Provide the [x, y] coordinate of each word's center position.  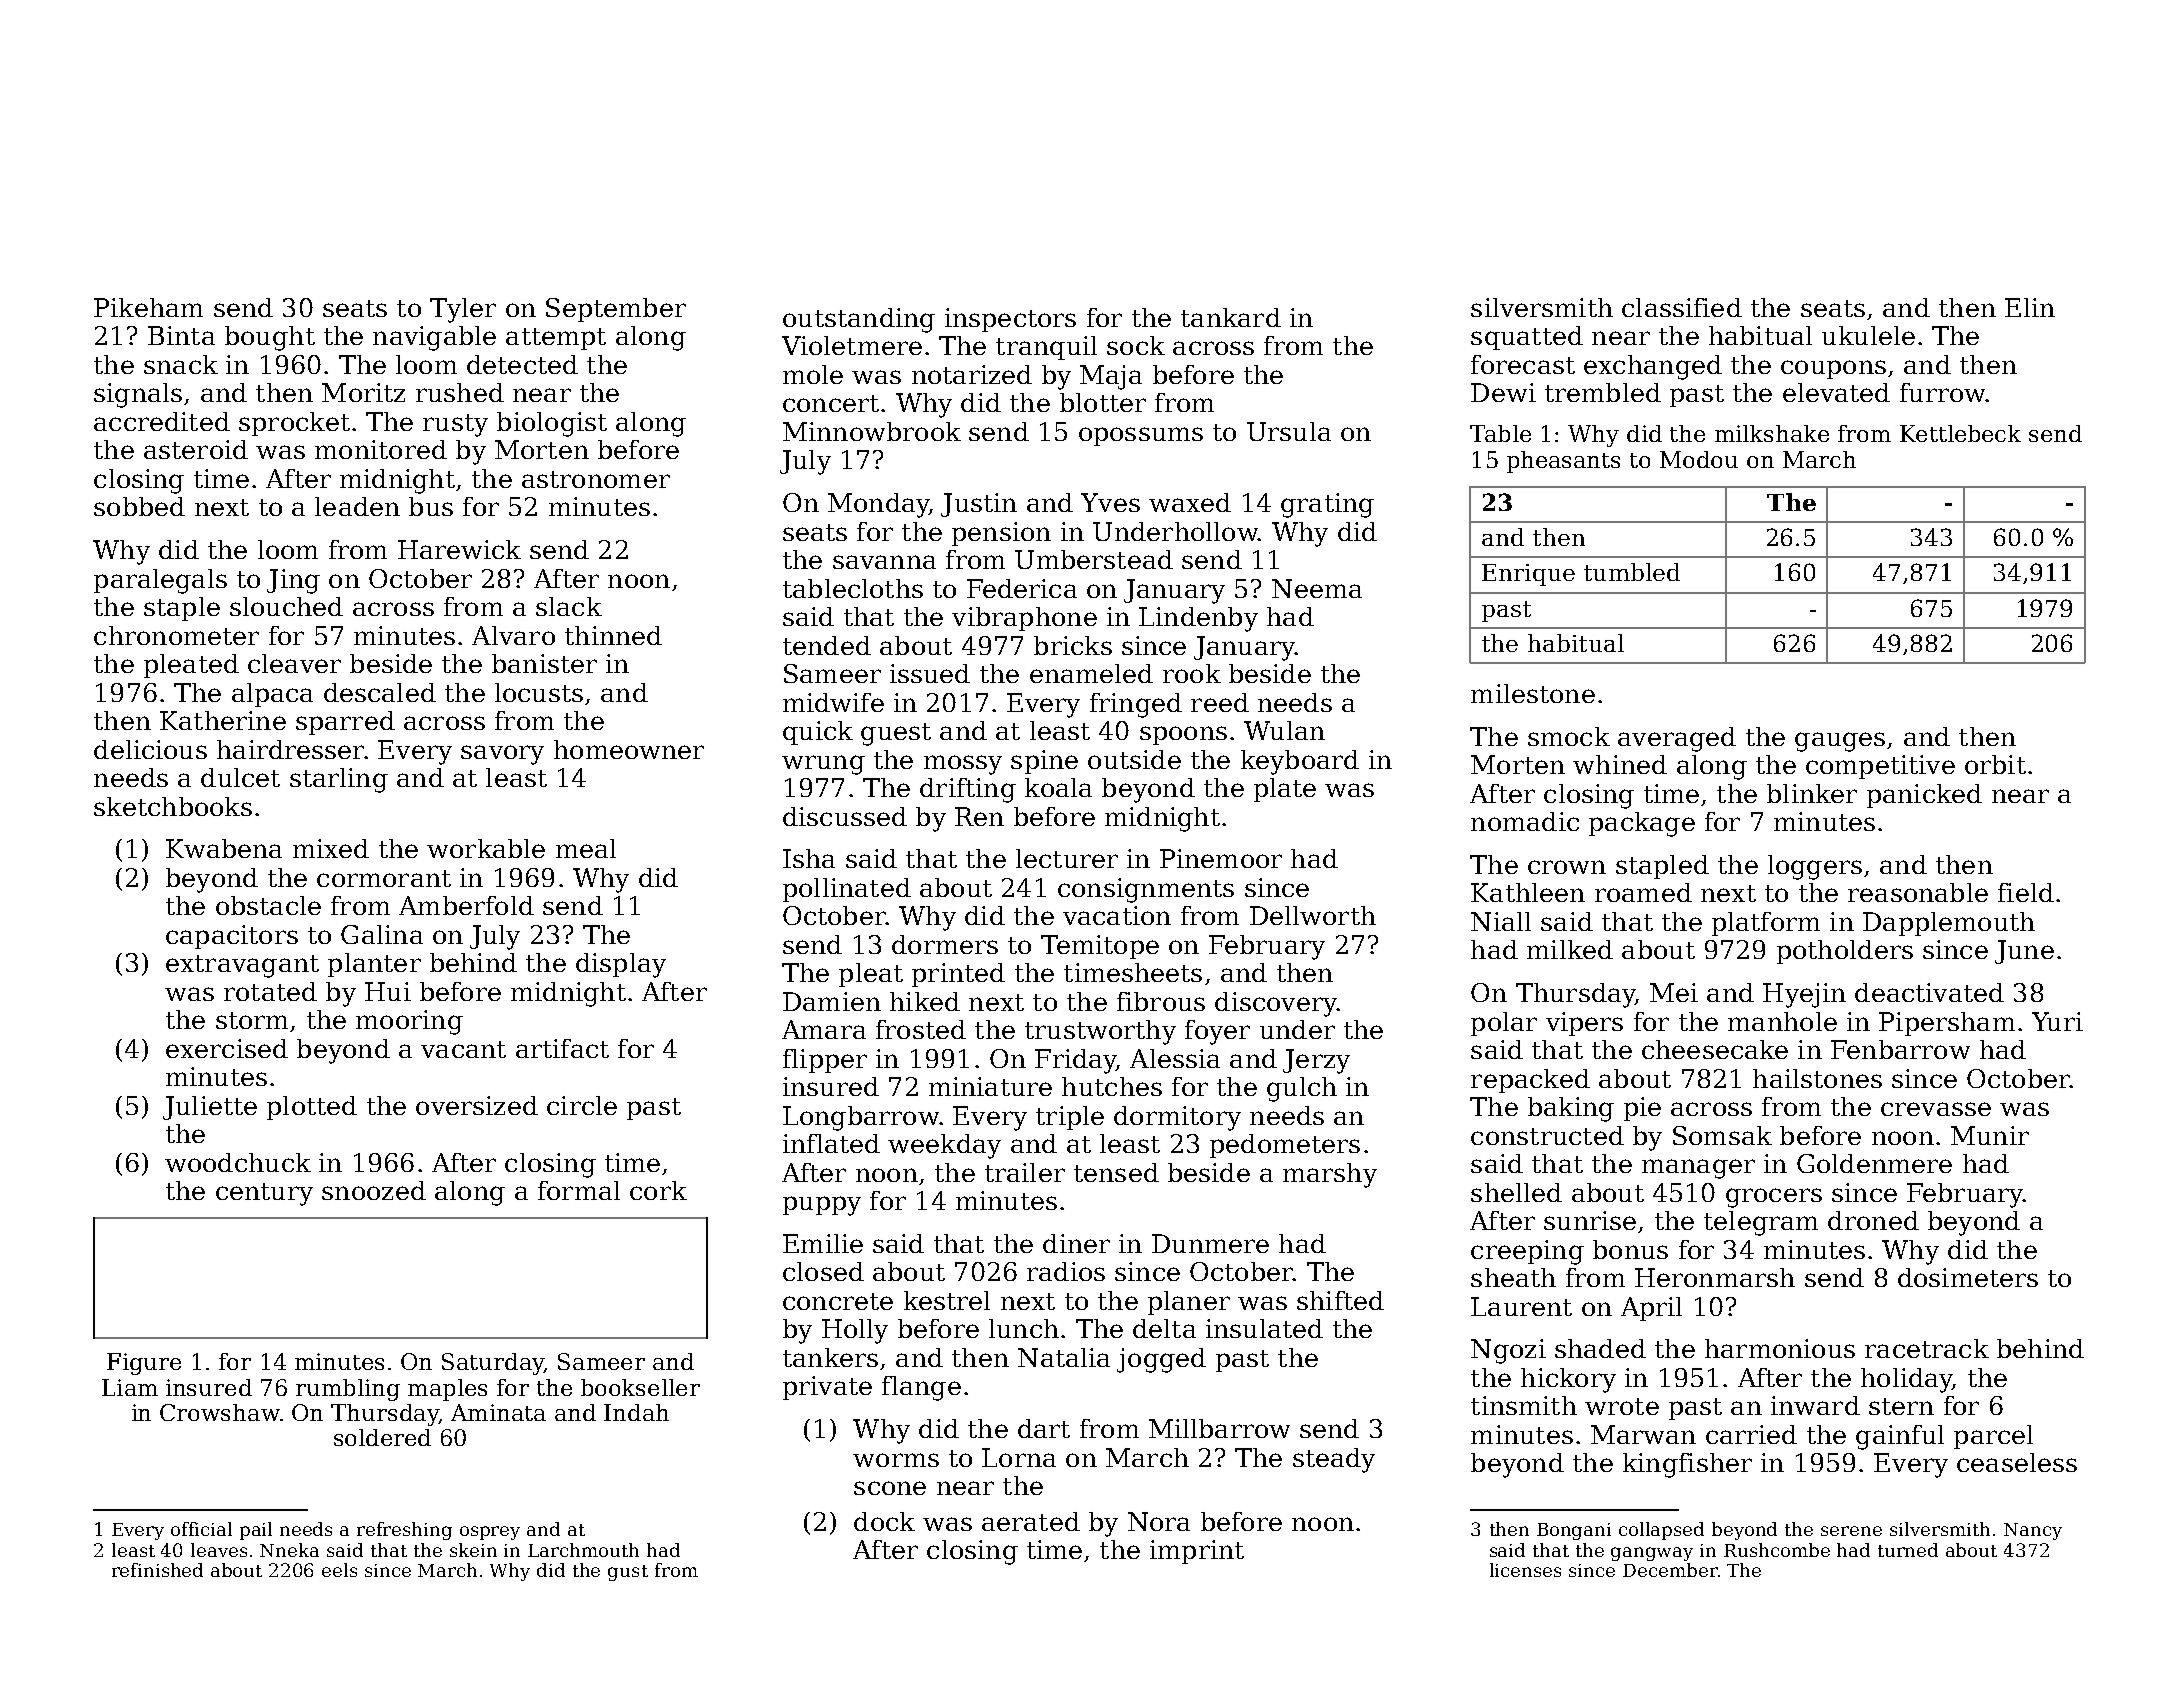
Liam [130, 1387]
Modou [1699, 459]
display [621, 965]
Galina [382, 934]
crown [1567, 867]
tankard [1231, 317]
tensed [1116, 1172]
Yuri [2057, 1021]
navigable [434, 338]
